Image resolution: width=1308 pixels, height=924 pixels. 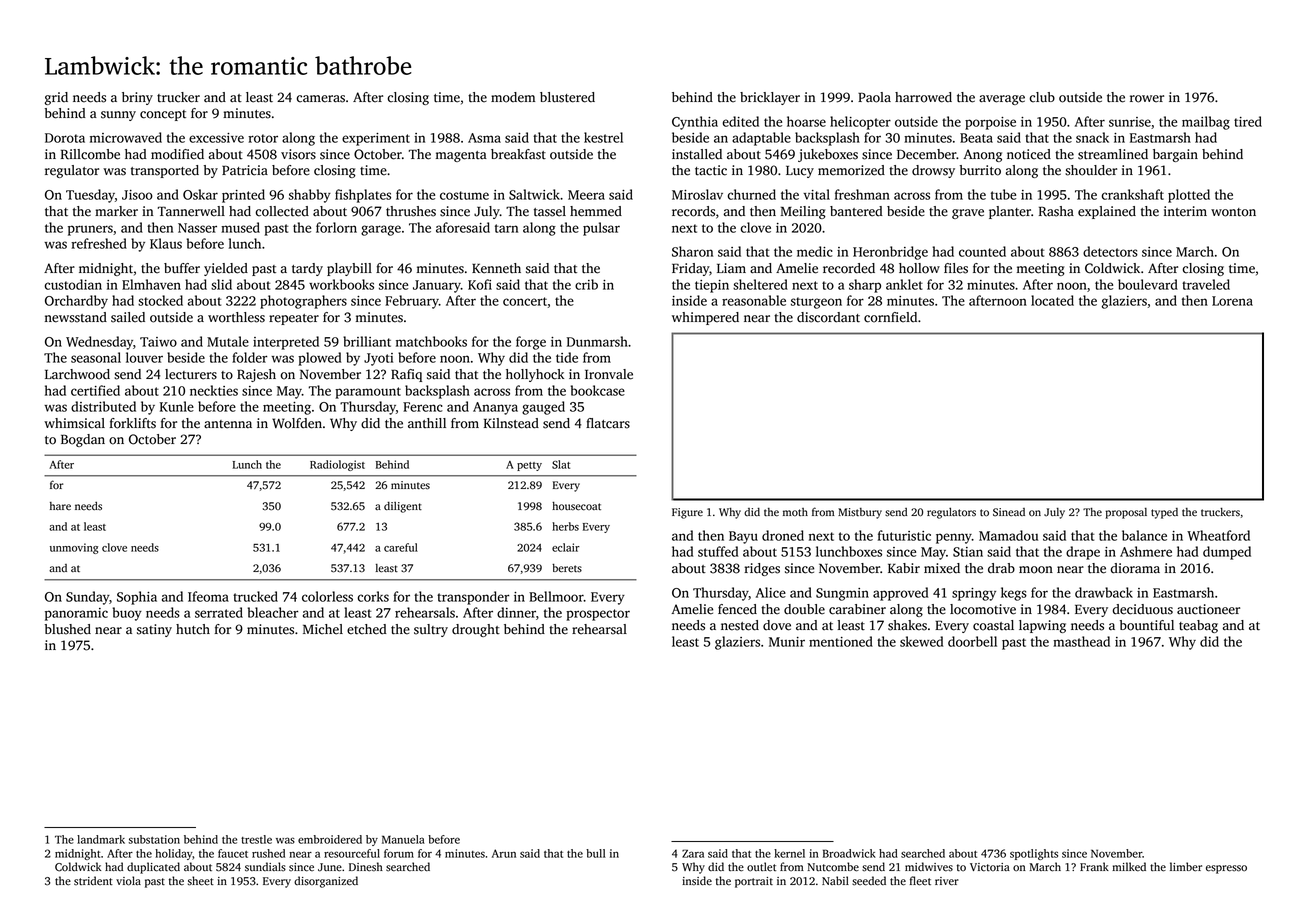 What do you see at coordinates (1081, 641) in the screenshot?
I see `masthead` at bounding box center [1081, 641].
